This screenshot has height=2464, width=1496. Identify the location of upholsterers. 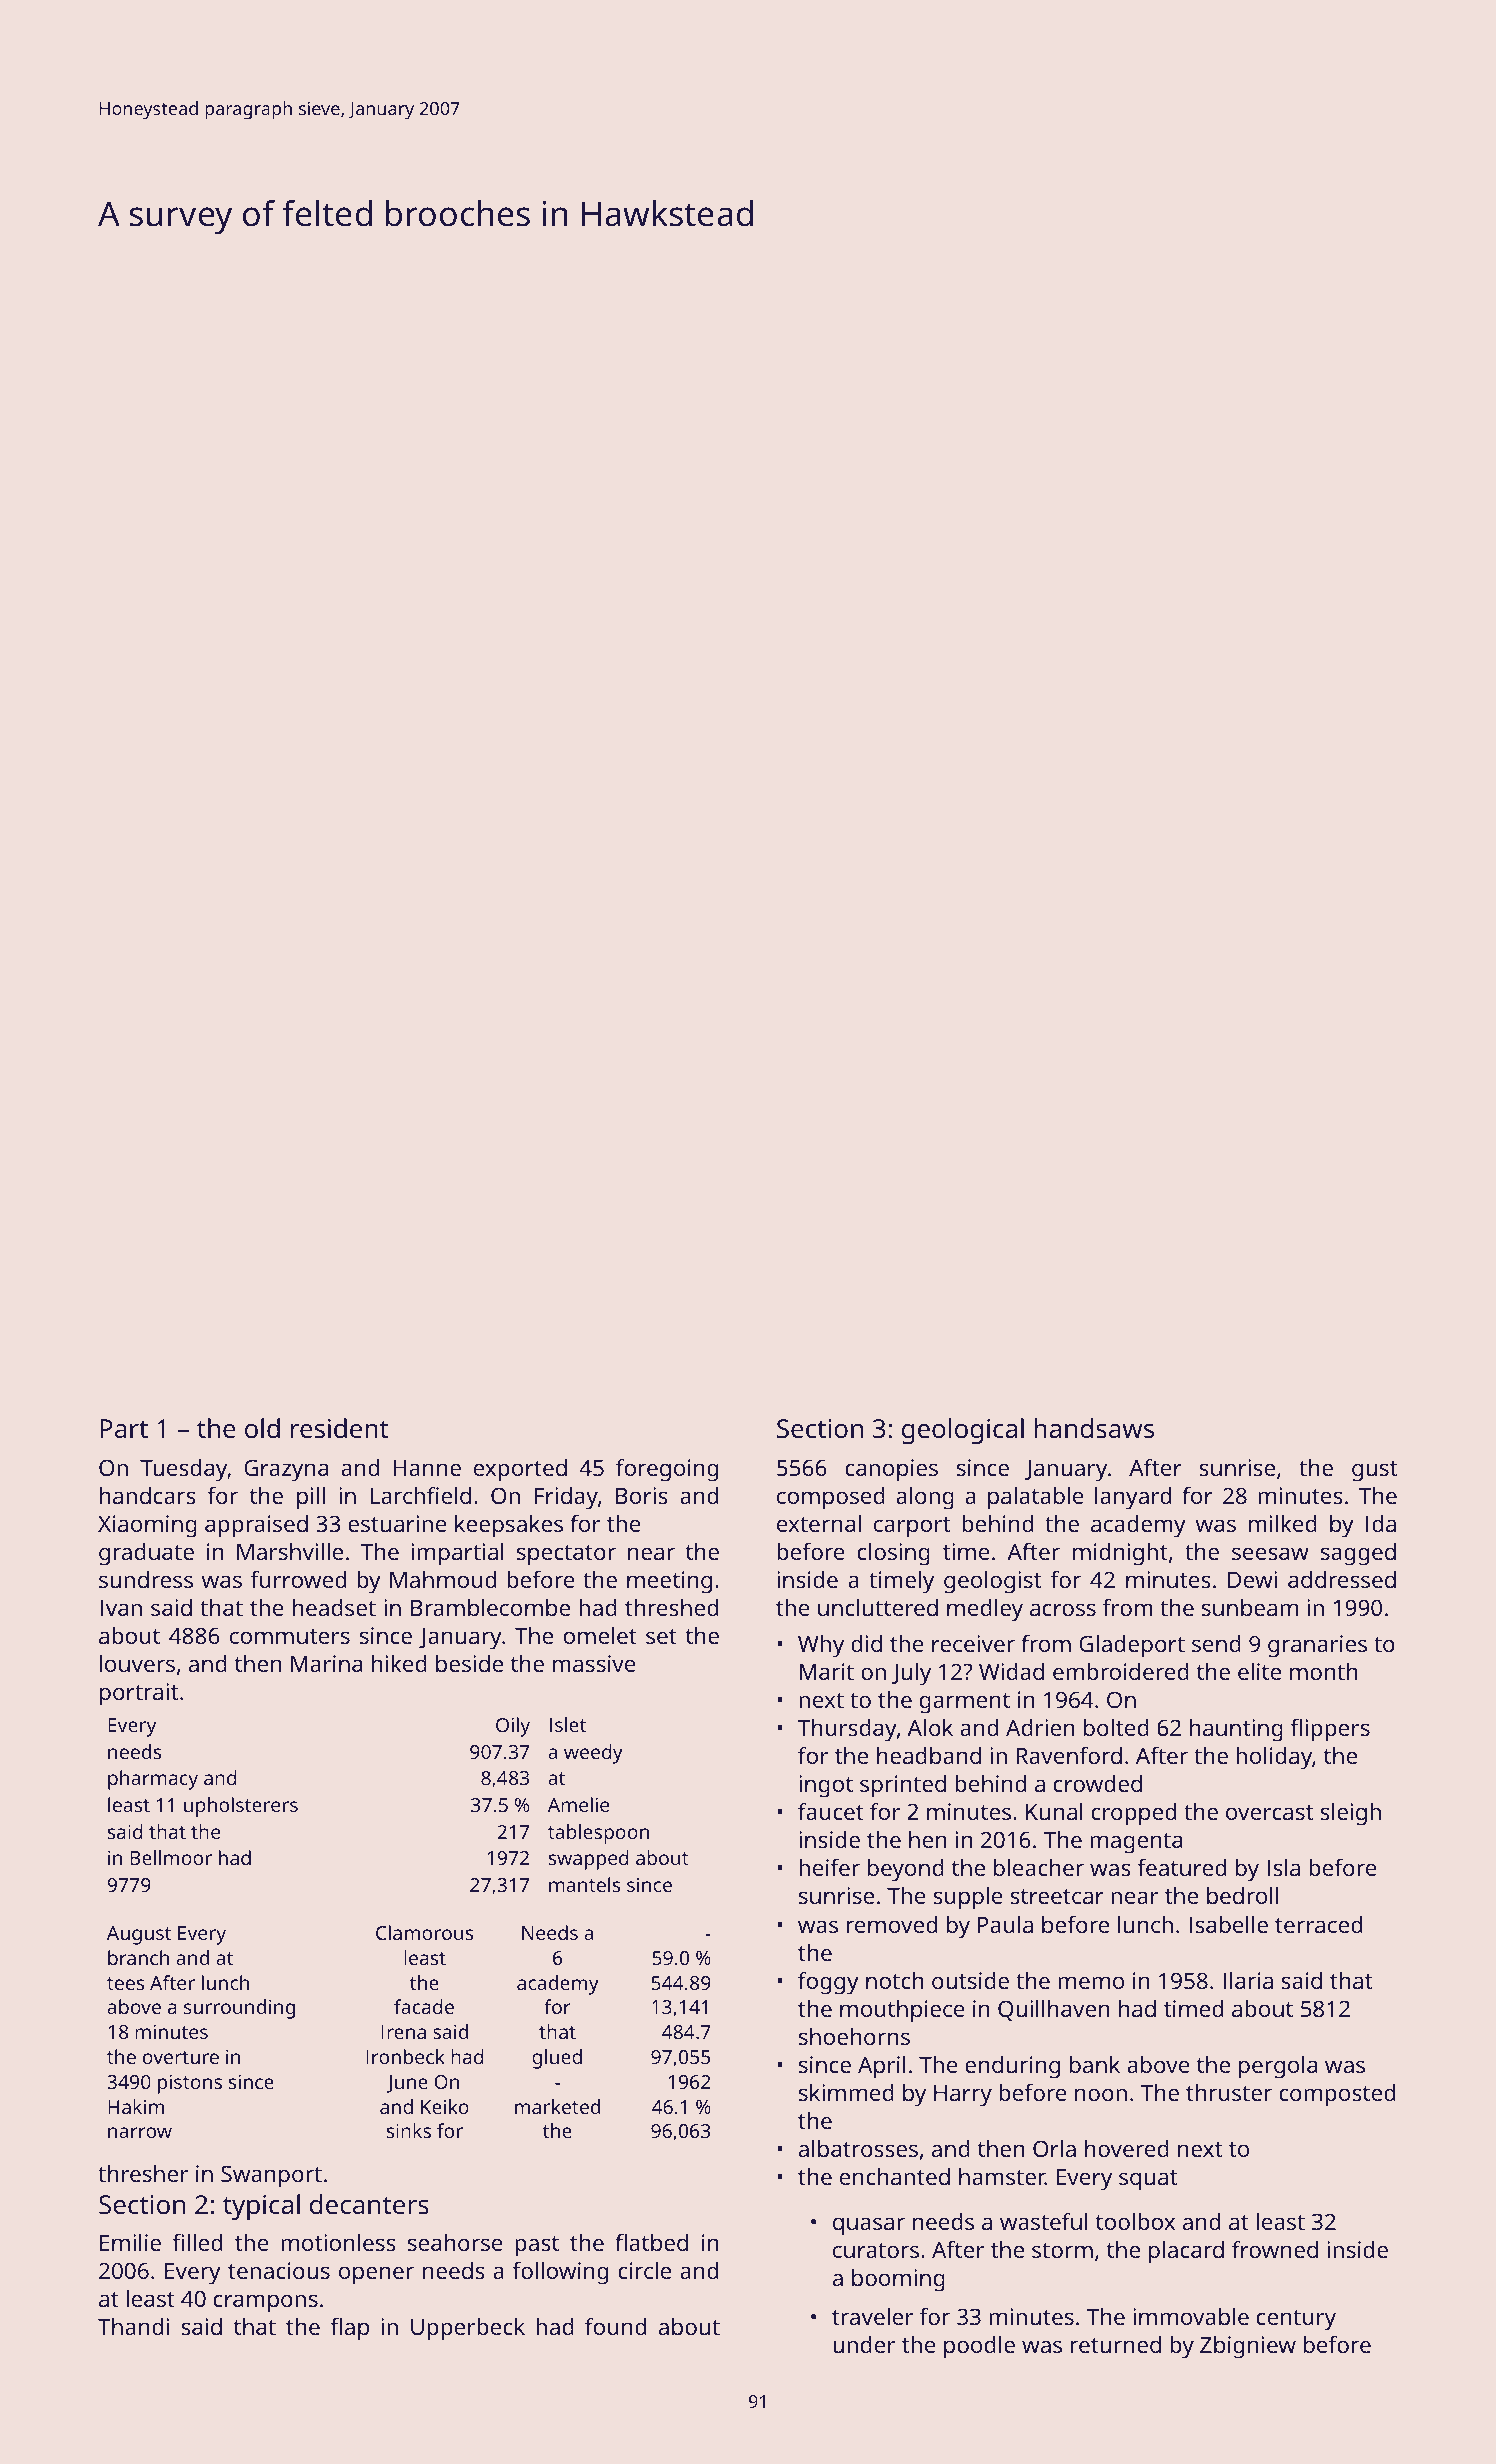
(241, 1807).
